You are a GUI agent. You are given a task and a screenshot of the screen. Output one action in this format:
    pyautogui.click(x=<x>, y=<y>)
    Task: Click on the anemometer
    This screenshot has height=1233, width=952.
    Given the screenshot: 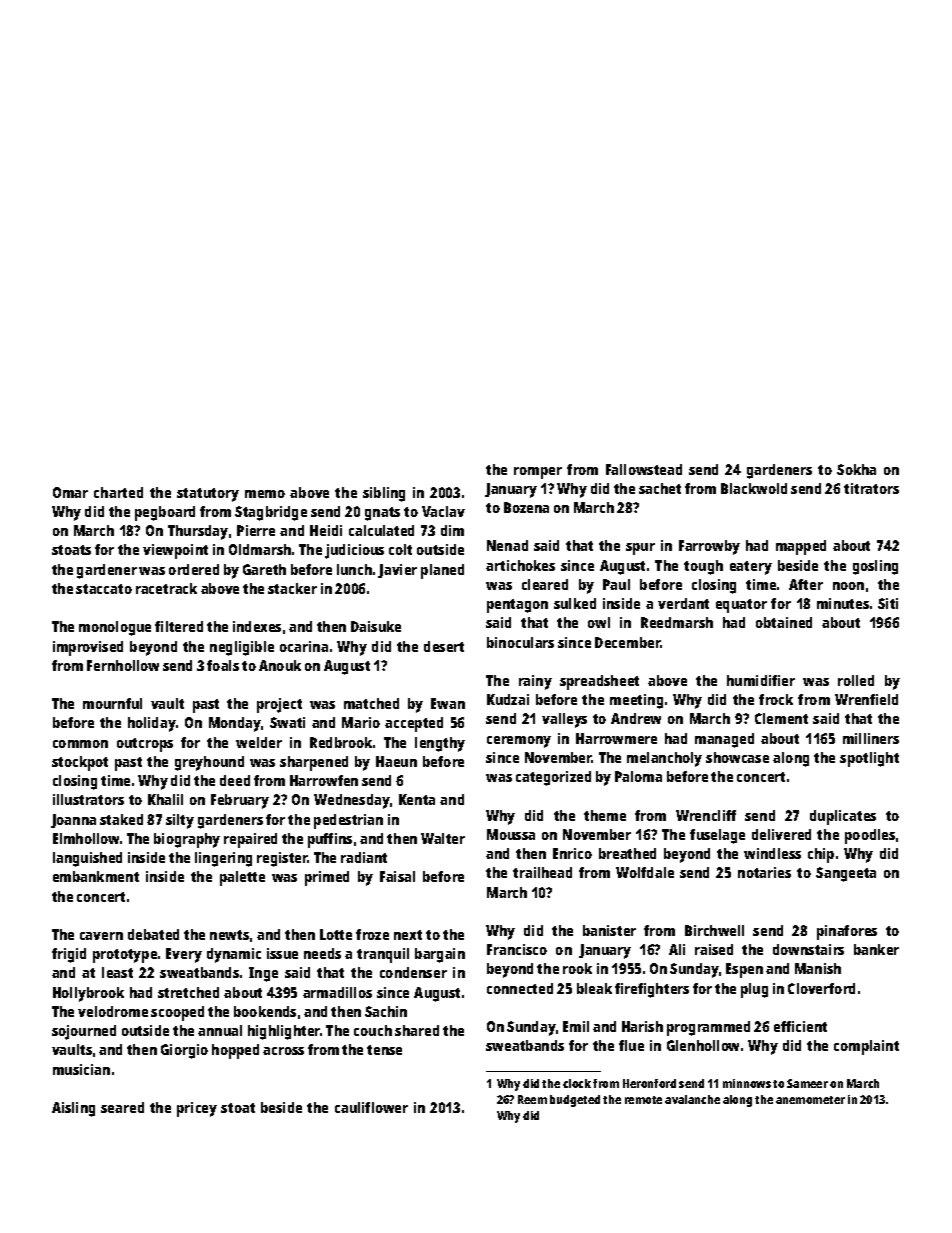 What is the action you would take?
    pyautogui.click(x=810, y=1100)
